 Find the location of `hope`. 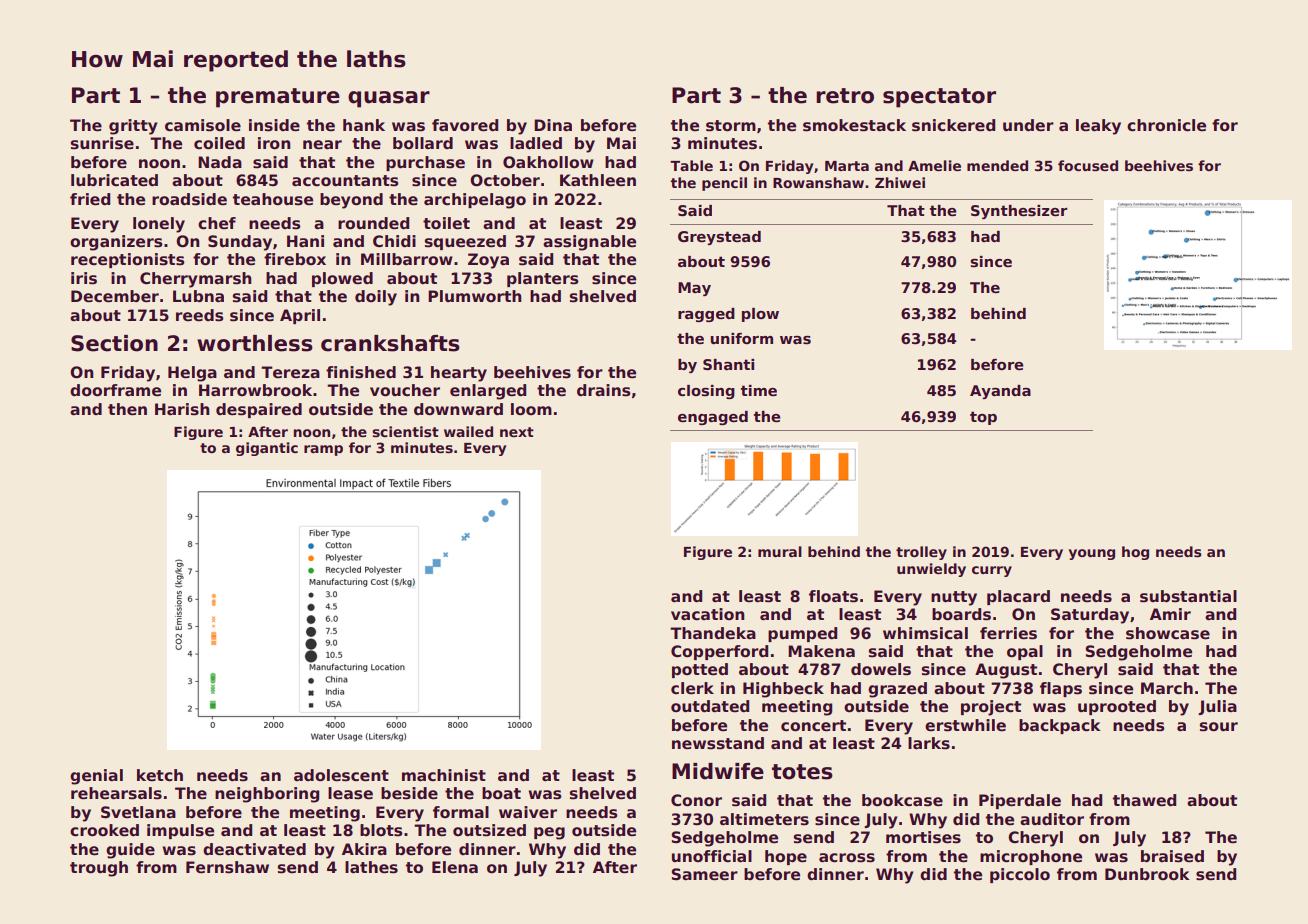

hope is located at coordinates (786, 857).
